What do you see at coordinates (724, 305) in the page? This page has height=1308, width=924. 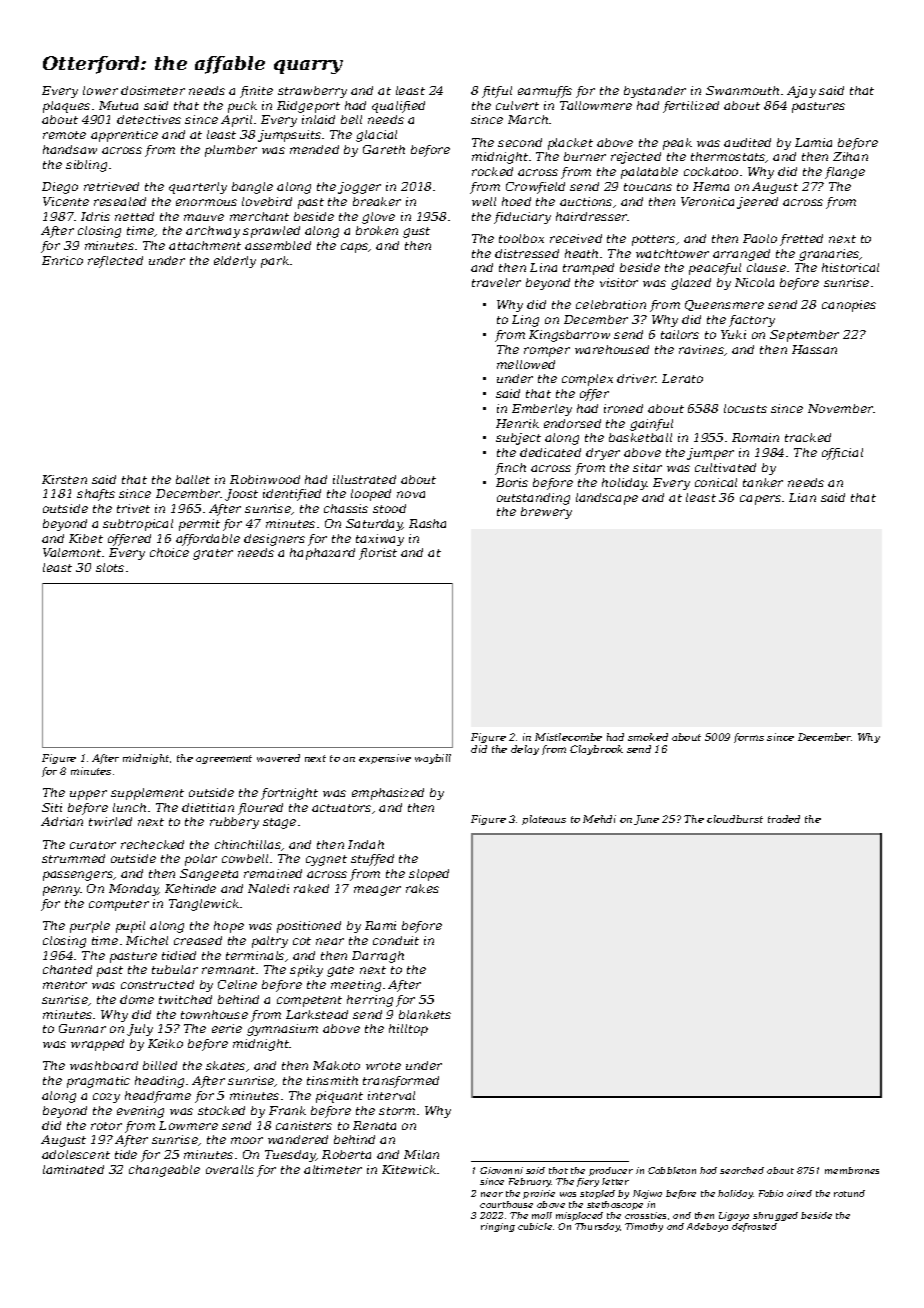 I see `Queensmere` at bounding box center [724, 305].
